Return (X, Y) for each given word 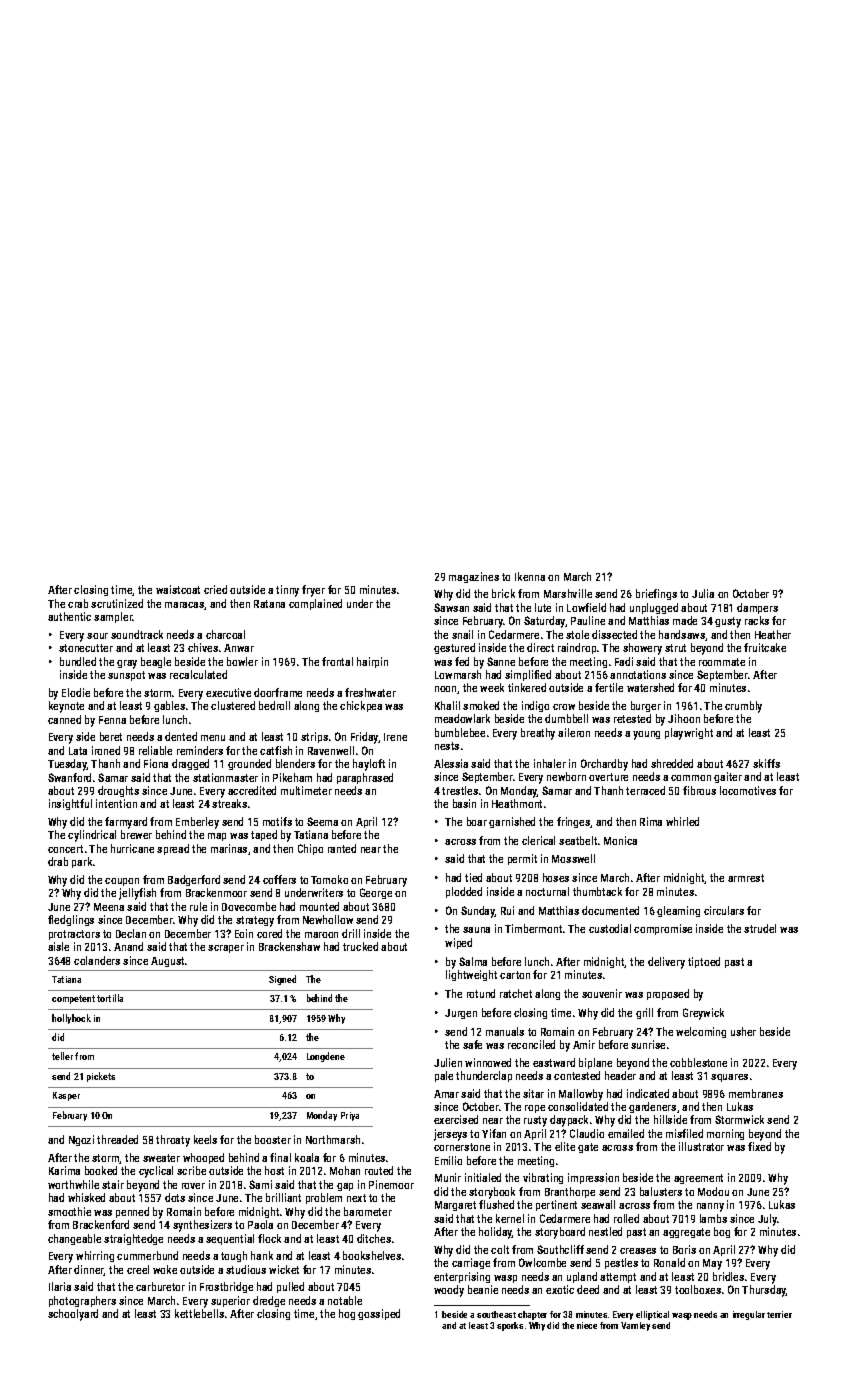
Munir (448, 1177)
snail (462, 634)
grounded (249, 764)
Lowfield (586, 607)
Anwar (239, 648)
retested (632, 718)
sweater (161, 1158)
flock (269, 1238)
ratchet (516, 993)
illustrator (701, 1146)
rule (198, 906)
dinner (89, 1270)
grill (644, 1013)
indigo (535, 706)
